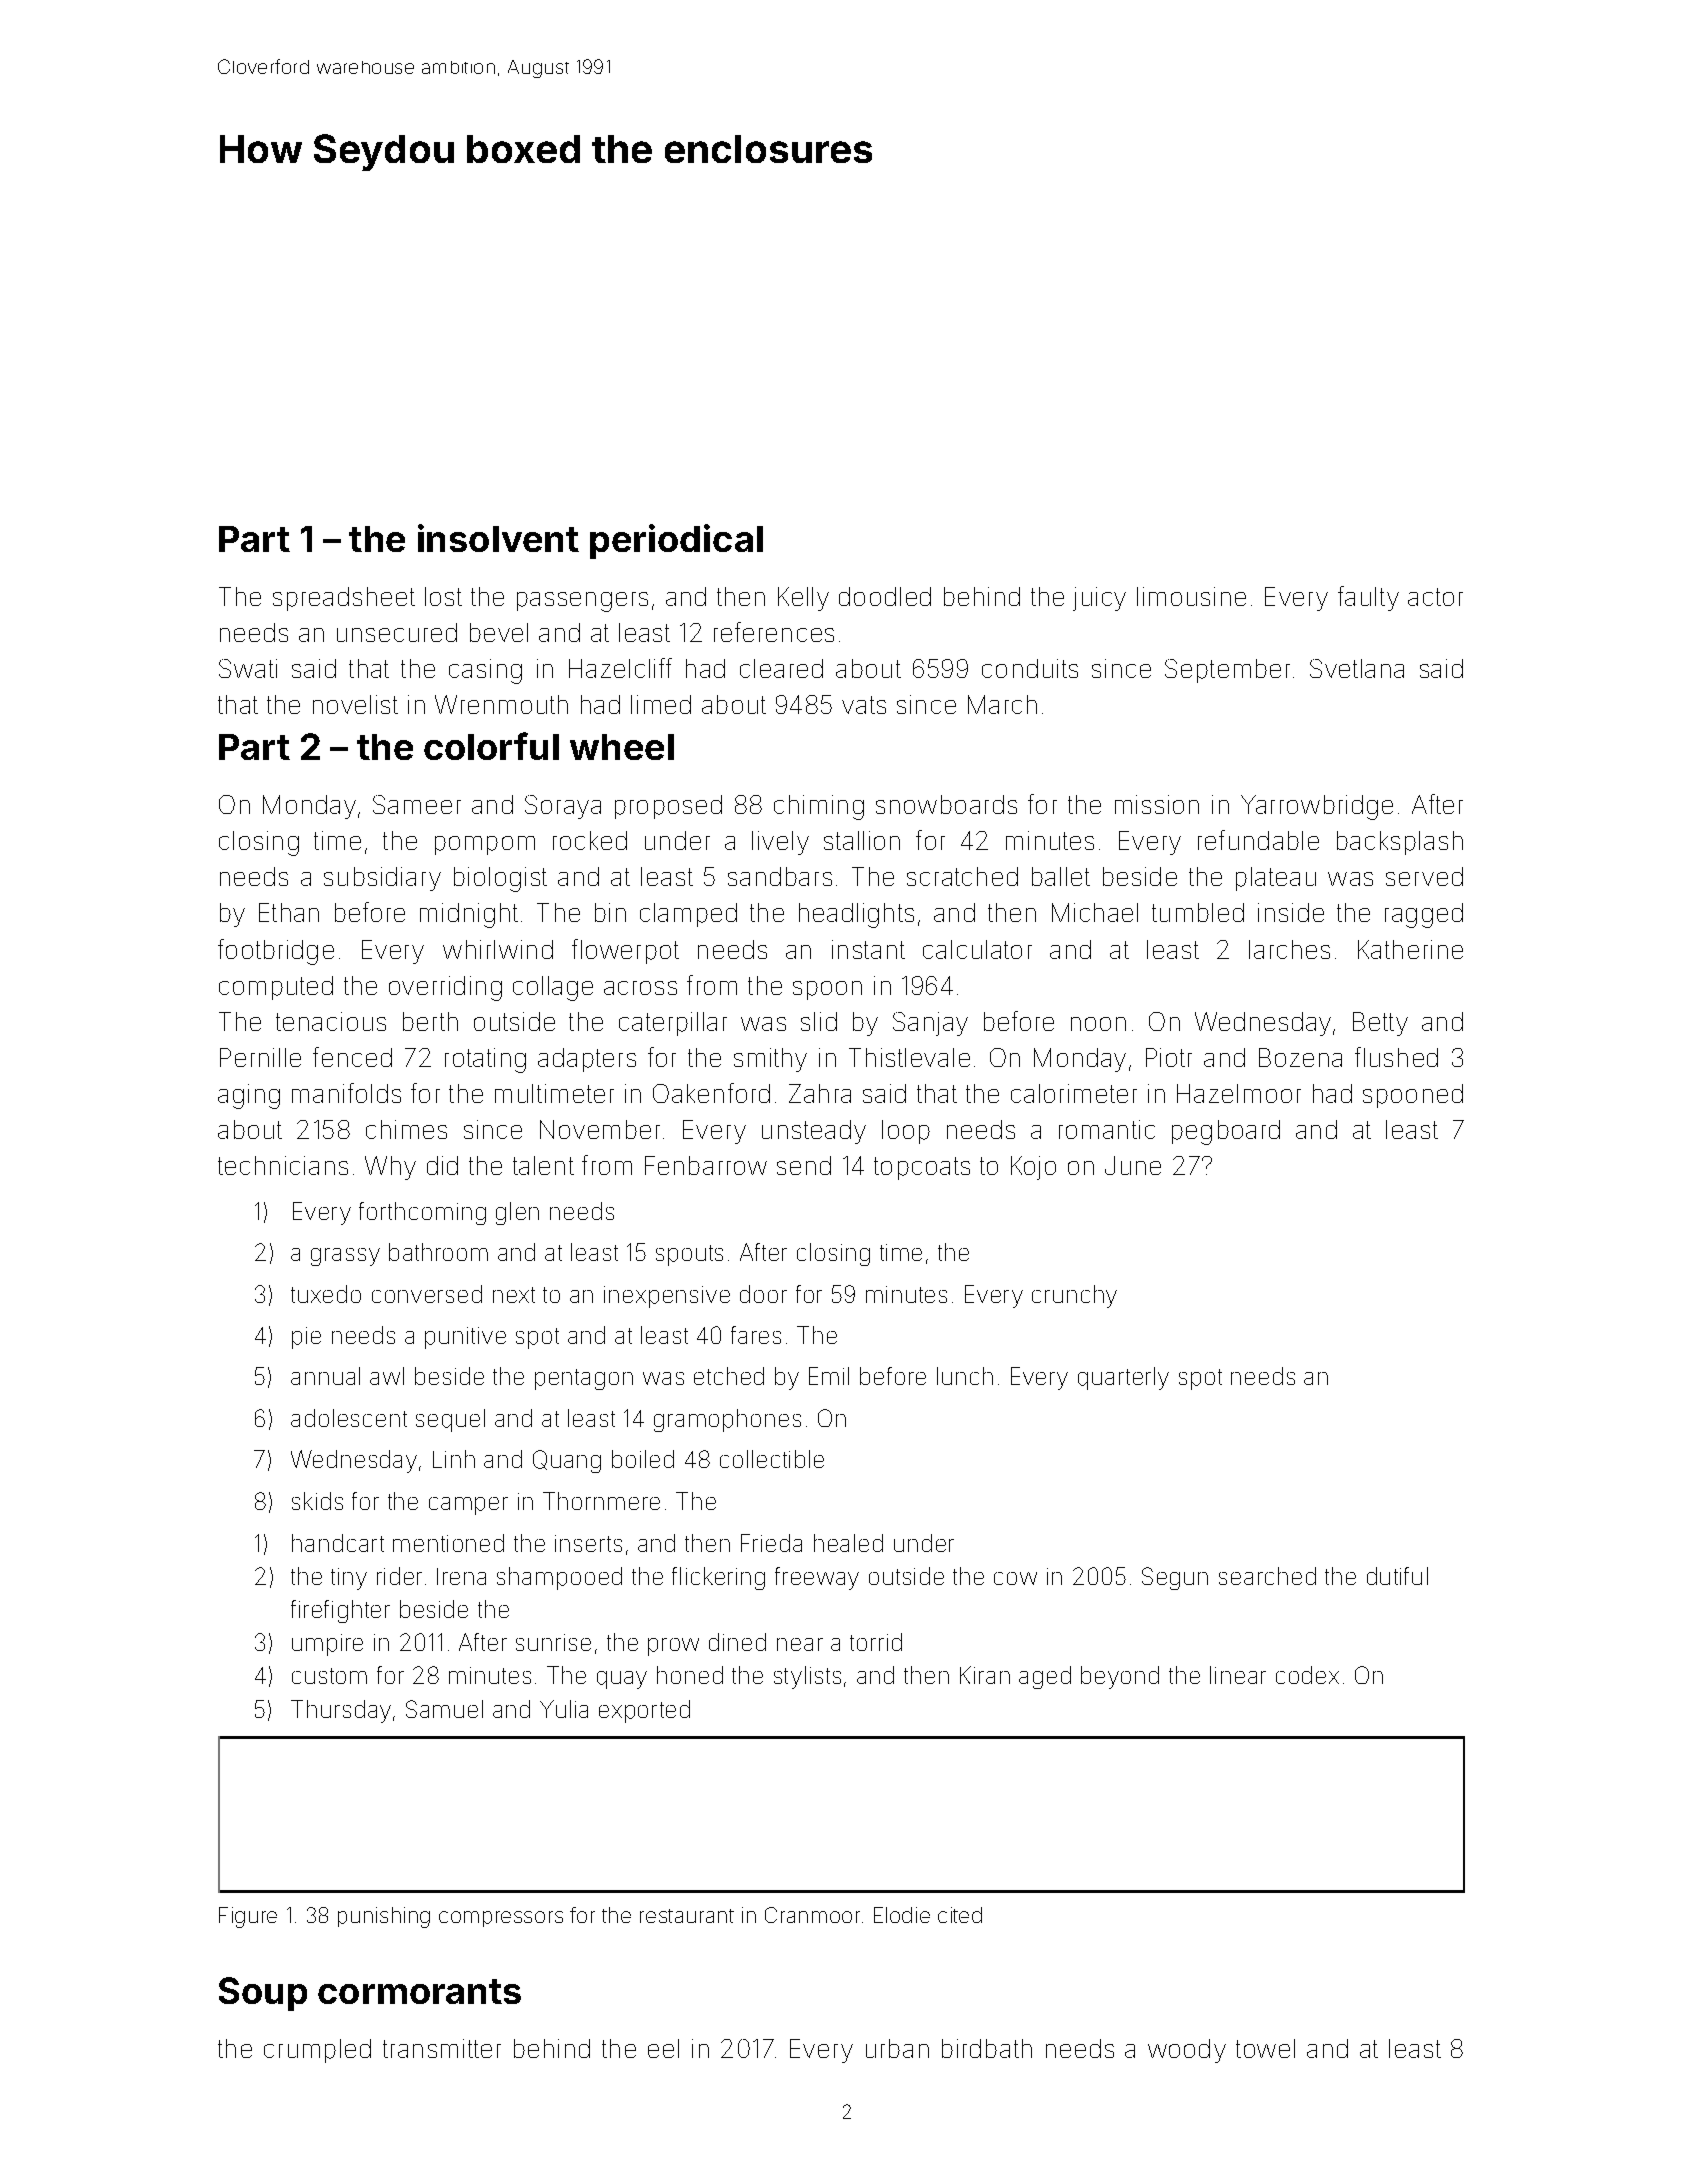 The width and height of the document is (1683, 2178). What do you see at coordinates (706, 1165) in the document?
I see `Fenbarrow` at bounding box center [706, 1165].
